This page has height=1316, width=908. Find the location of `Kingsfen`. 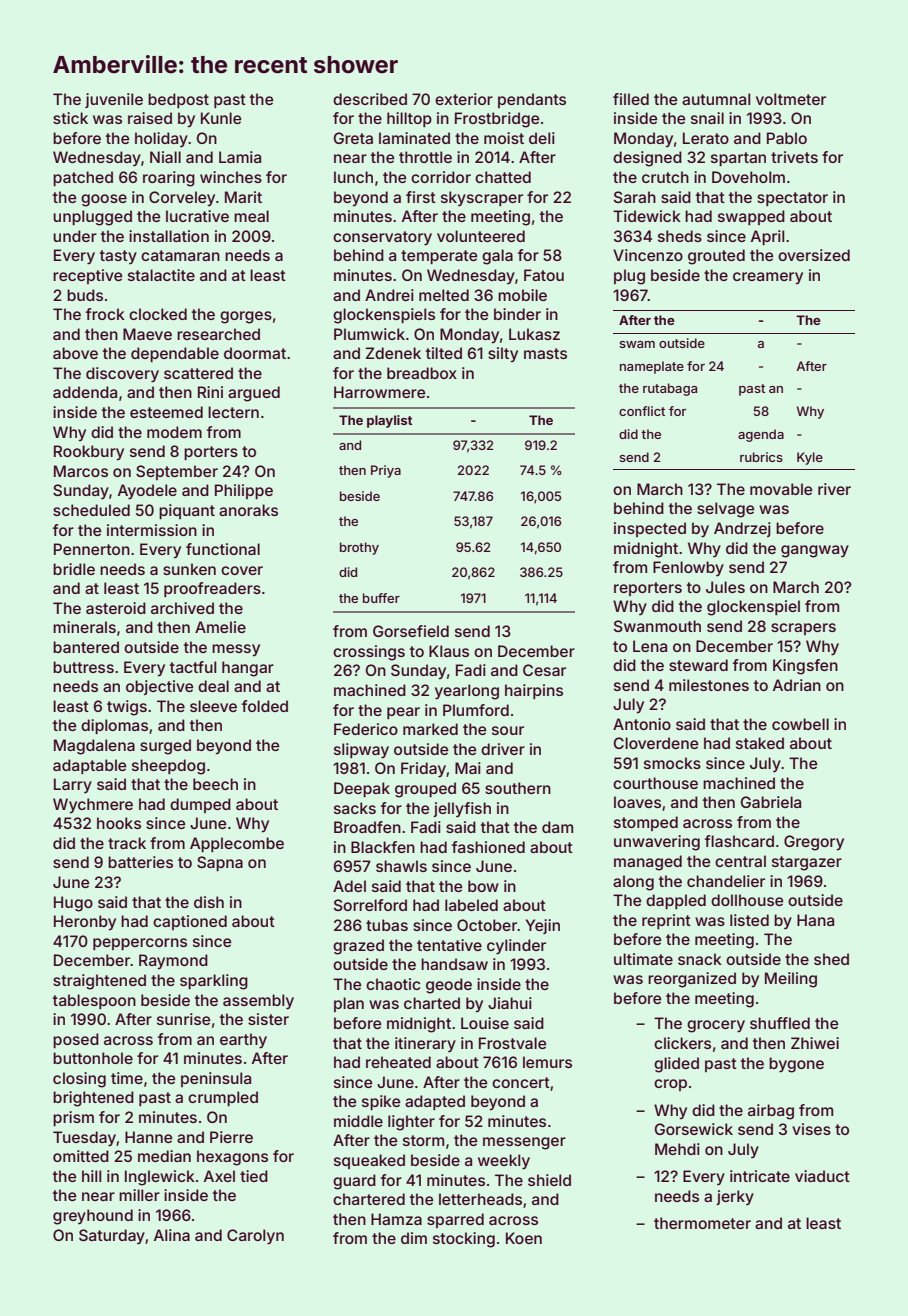

Kingsfen is located at coordinates (805, 667).
